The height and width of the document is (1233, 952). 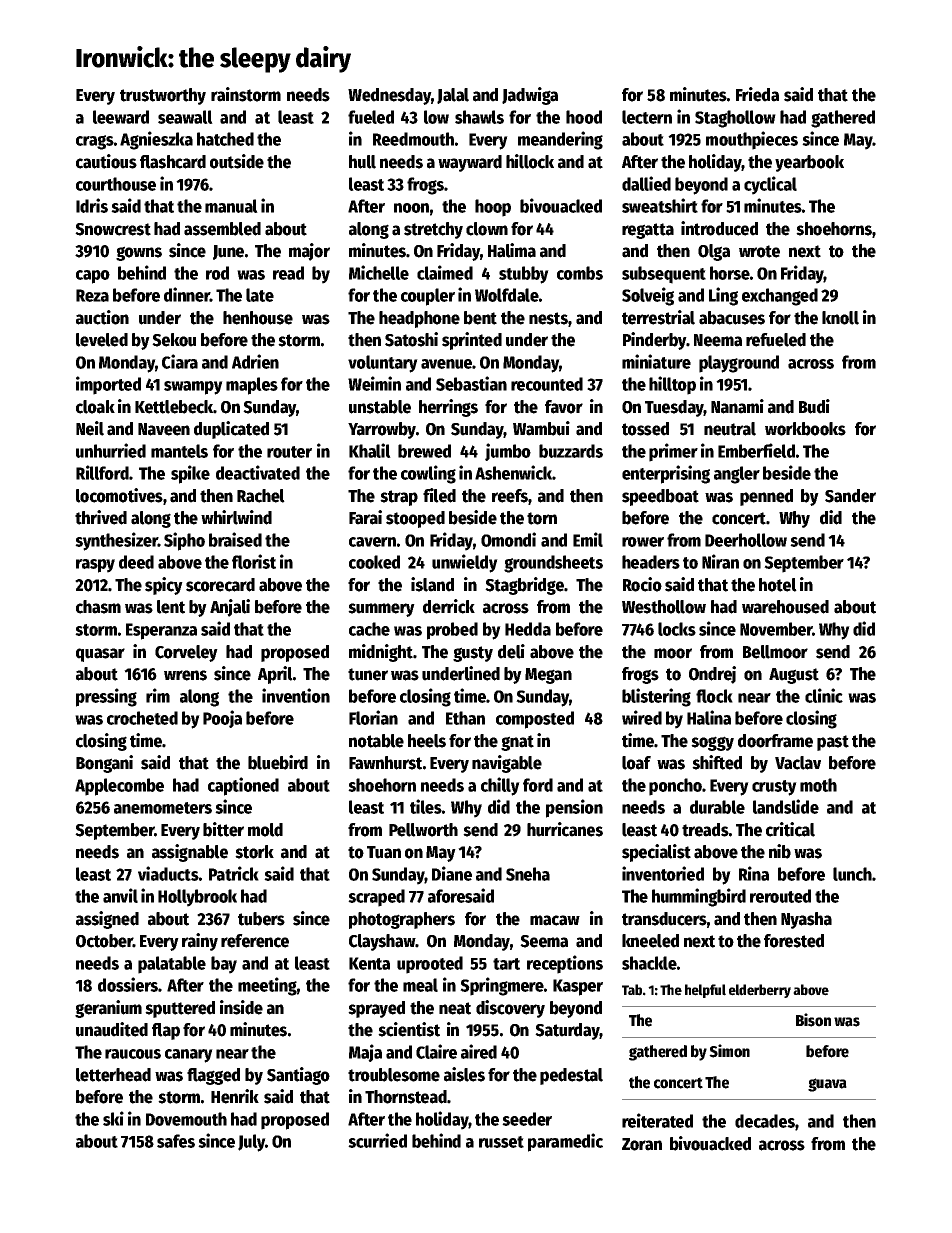 I want to click on hatched, so click(x=225, y=139).
